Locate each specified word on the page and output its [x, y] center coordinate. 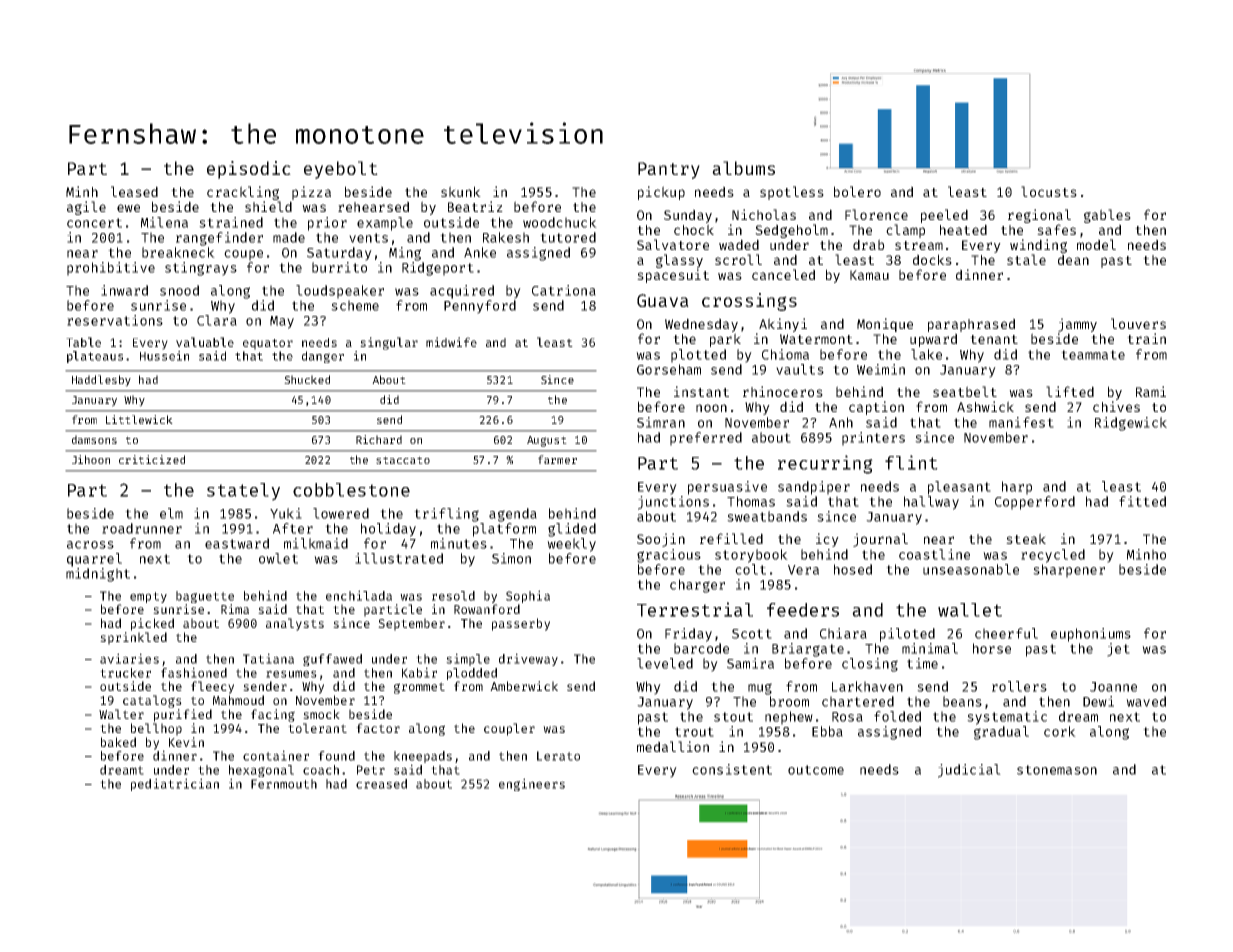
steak [1026, 538]
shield [268, 206]
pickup [661, 193]
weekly [571, 545]
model [1096, 244]
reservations [115, 320]
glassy [679, 261]
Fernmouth [284, 784]
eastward [237, 543]
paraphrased [971, 325]
